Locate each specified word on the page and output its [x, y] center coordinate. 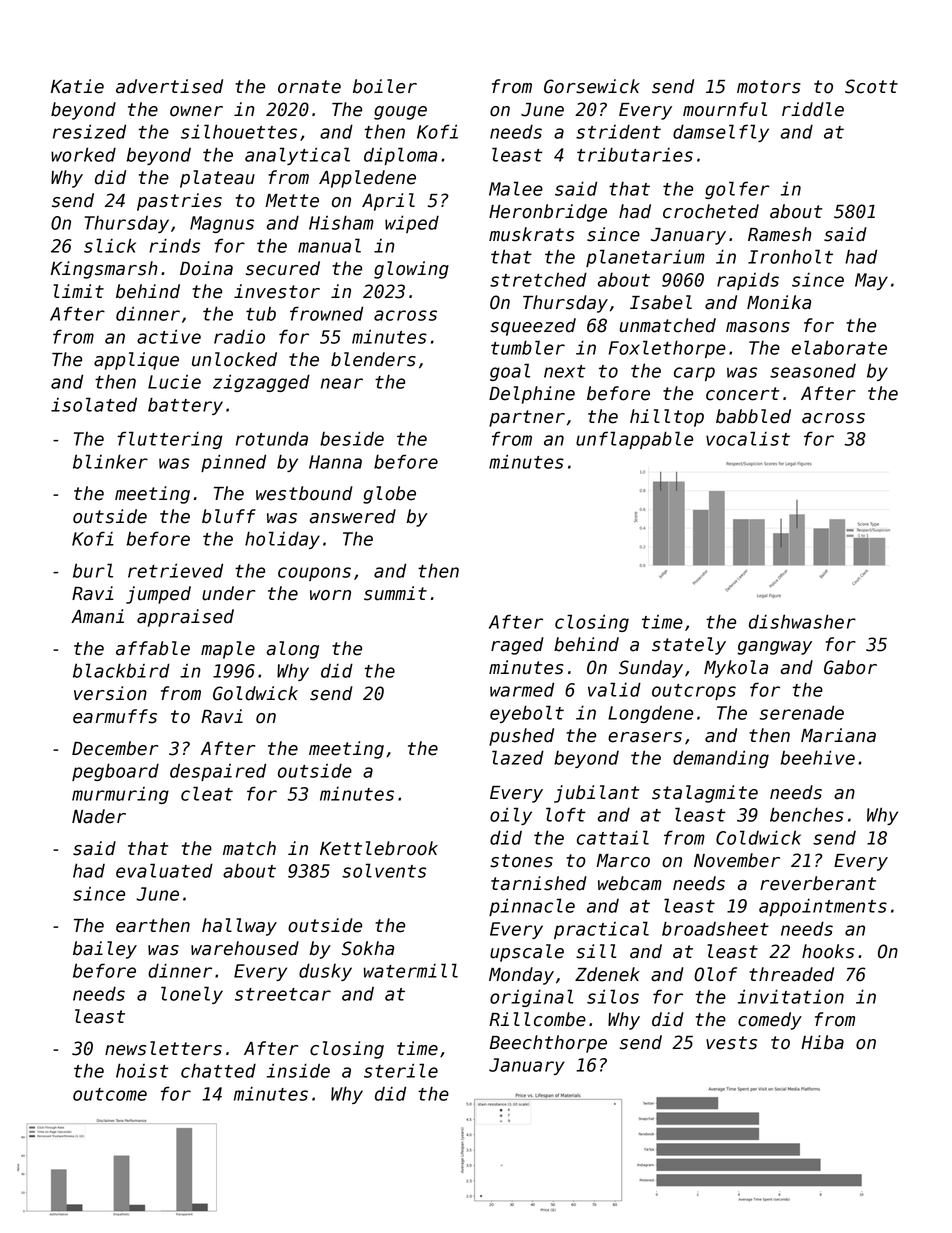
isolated [94, 404]
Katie [77, 86]
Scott [871, 86]
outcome [110, 1094]
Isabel [661, 302]
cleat [207, 793]
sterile [401, 1070]
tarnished [539, 883]
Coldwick [758, 837]
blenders [373, 359]
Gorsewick [592, 86]
